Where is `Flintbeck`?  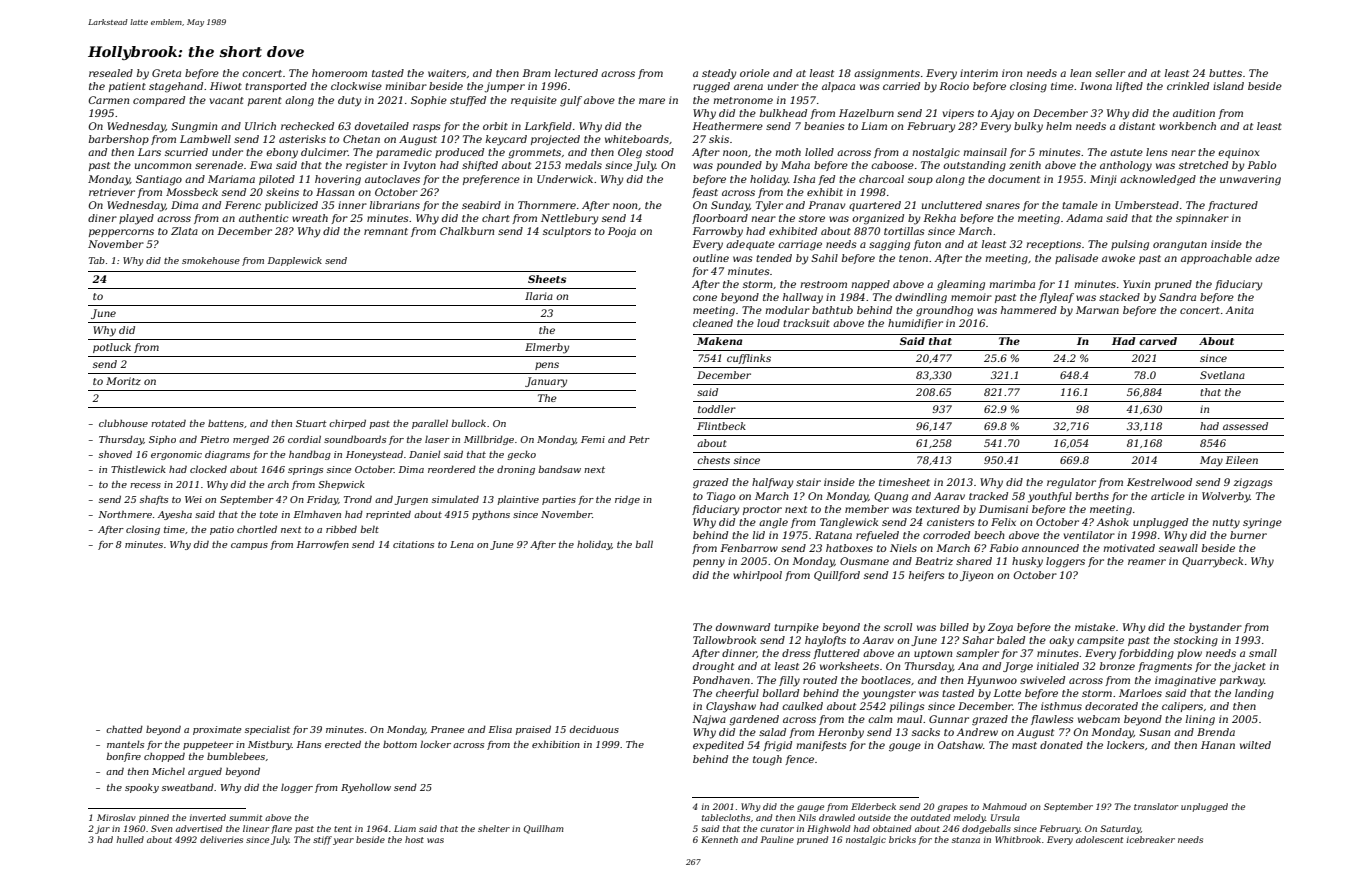
Flintbeck is located at coordinates (721, 426).
